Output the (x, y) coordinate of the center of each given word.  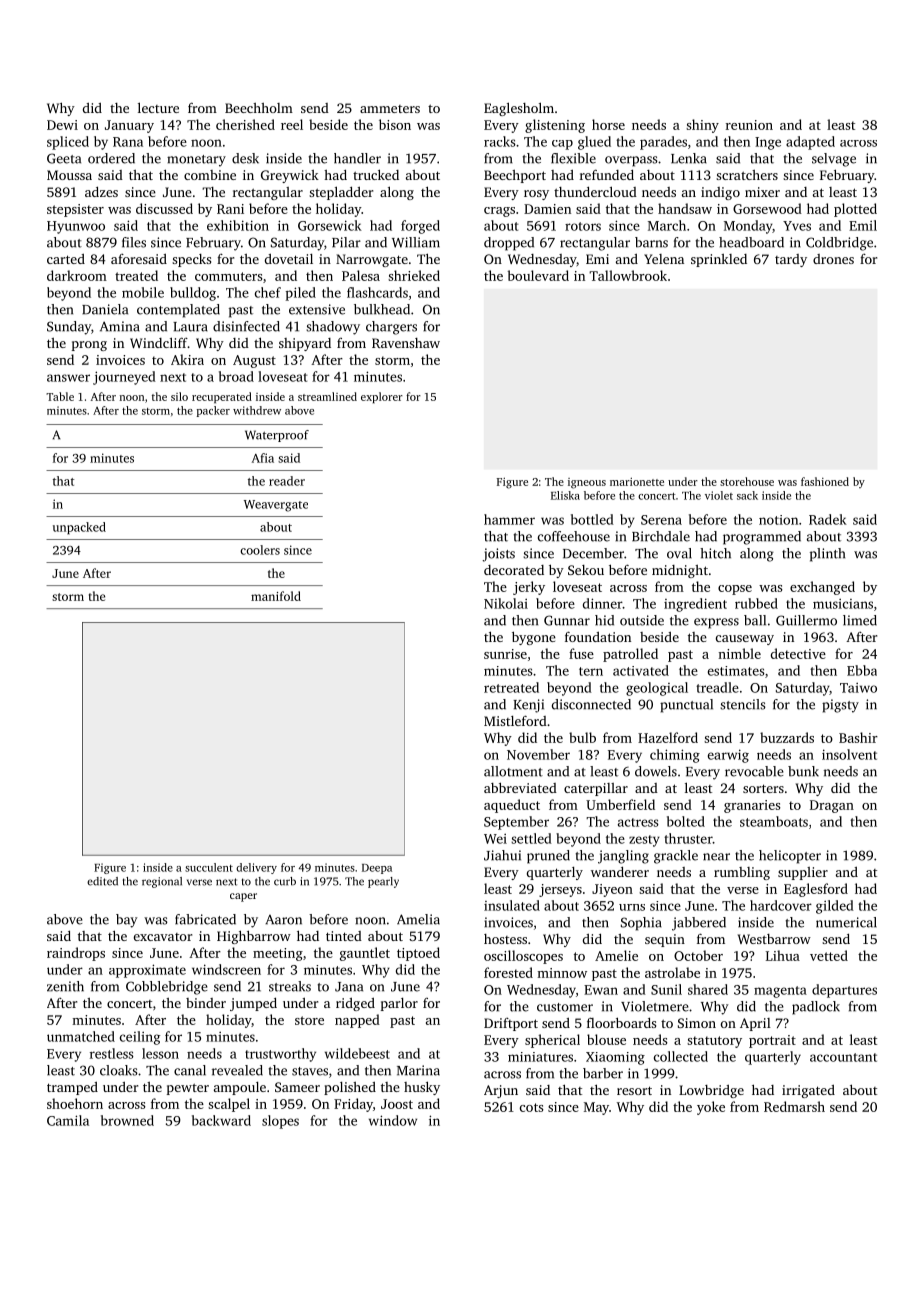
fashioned (825, 481)
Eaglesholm (519, 109)
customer (565, 1007)
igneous (587, 483)
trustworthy (280, 1055)
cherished (245, 124)
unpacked (79, 528)
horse (608, 124)
